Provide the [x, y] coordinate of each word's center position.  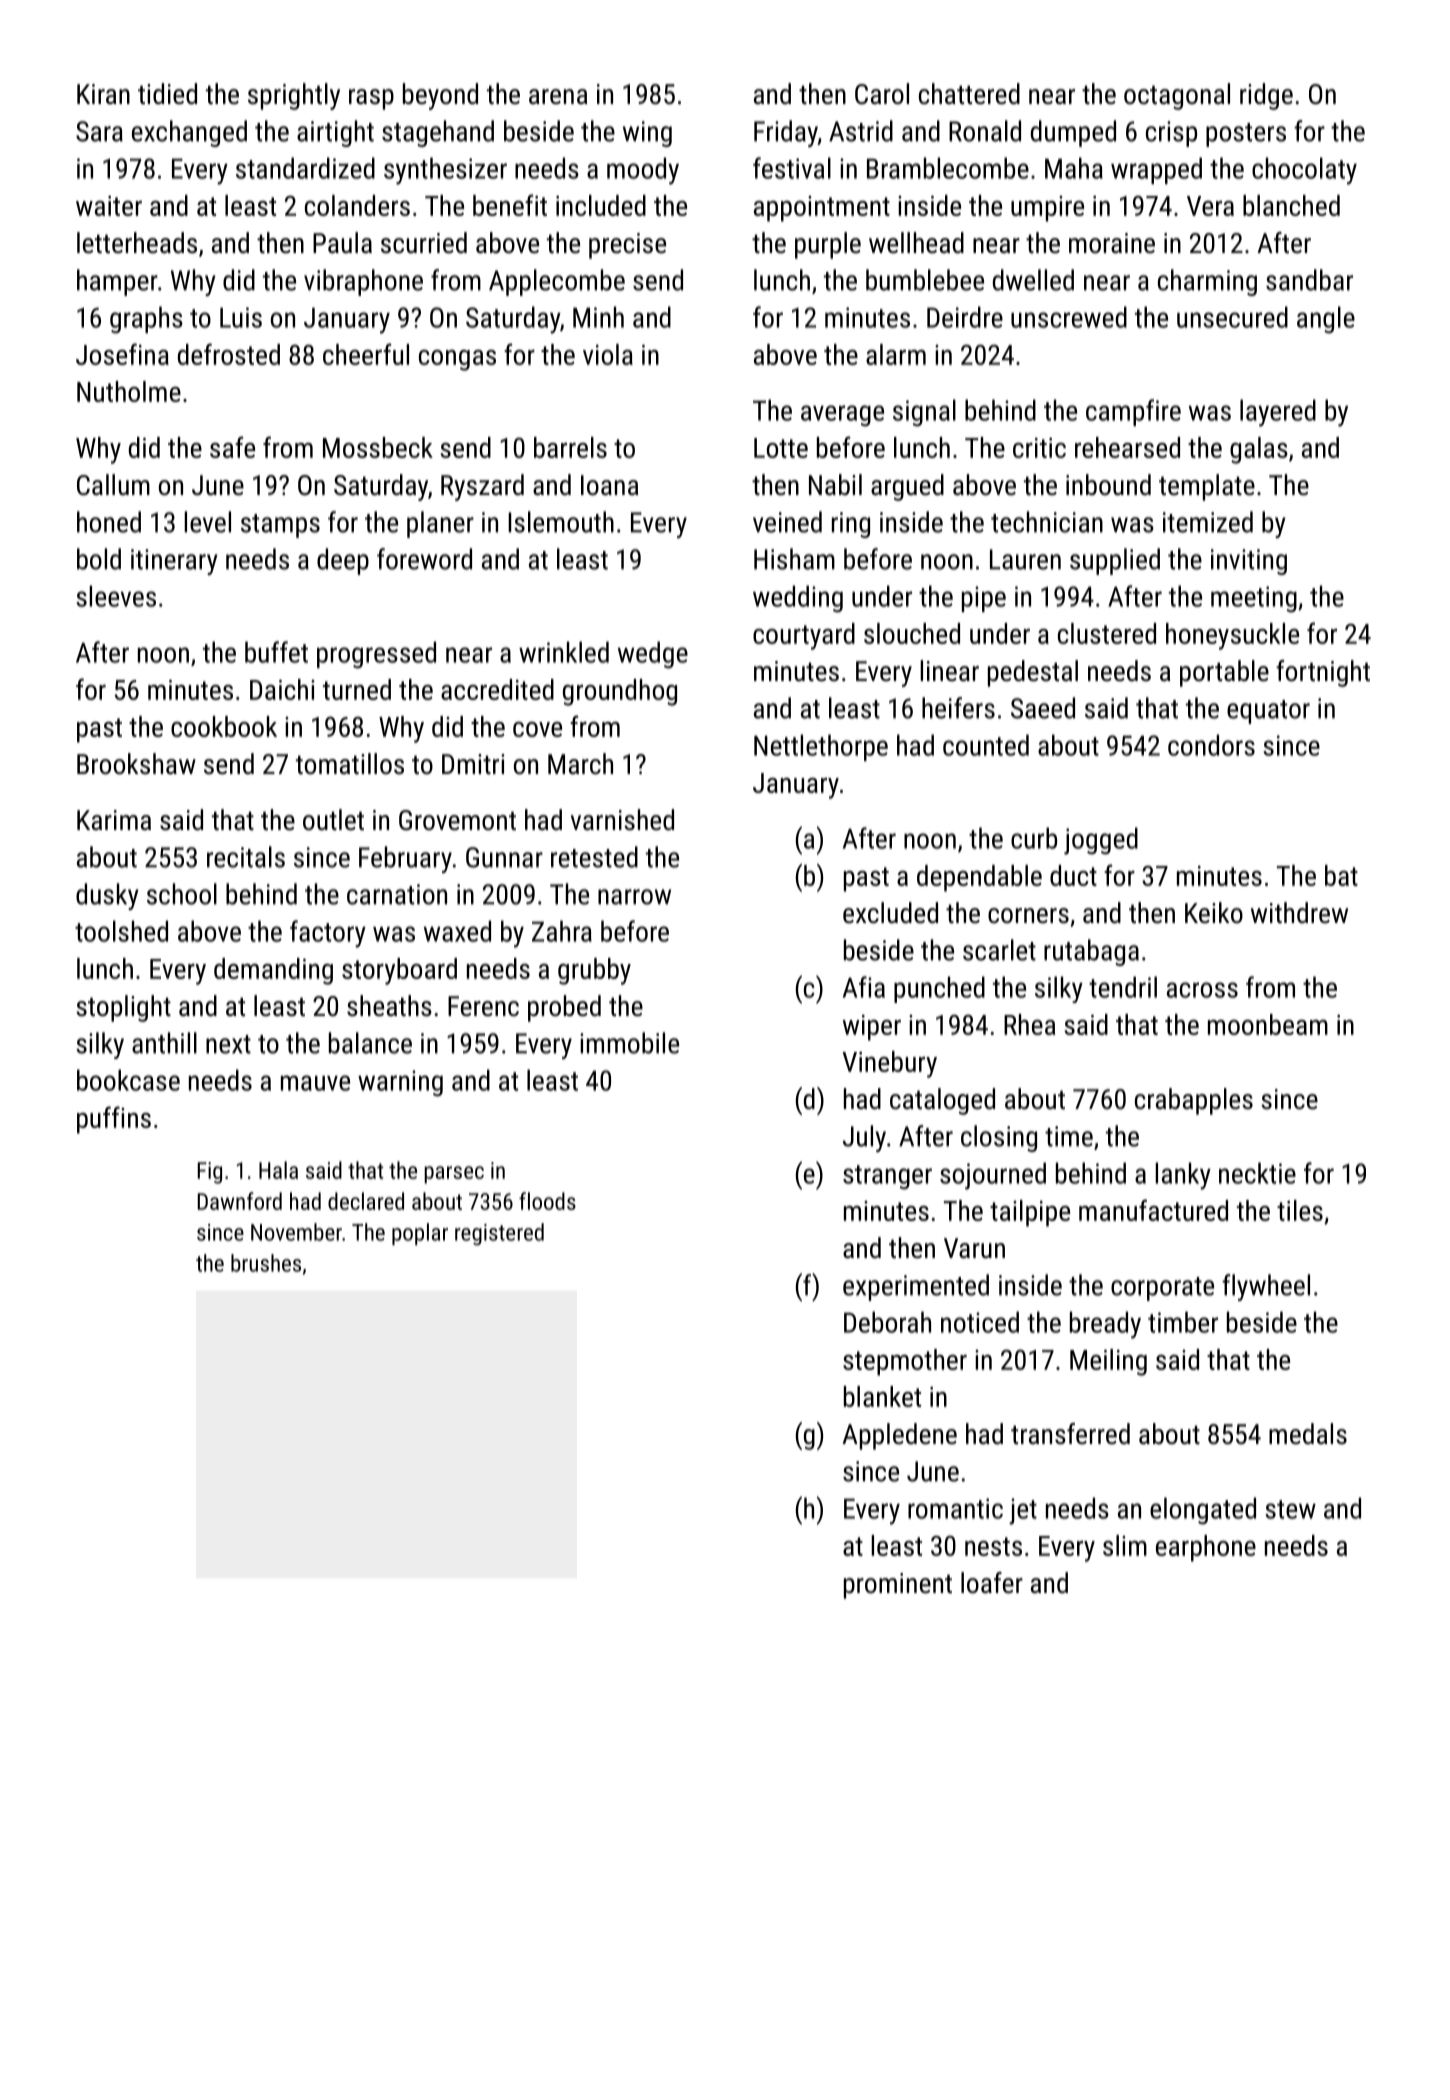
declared [366, 1201]
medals [1308, 1434]
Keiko [1214, 913]
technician [1047, 522]
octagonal [1177, 96]
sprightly [294, 96]
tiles [1300, 1210]
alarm [896, 354]
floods [547, 1201]
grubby [594, 971]
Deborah [887, 1322]
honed [109, 522]
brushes [266, 1263]
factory [328, 934]
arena [558, 97]
